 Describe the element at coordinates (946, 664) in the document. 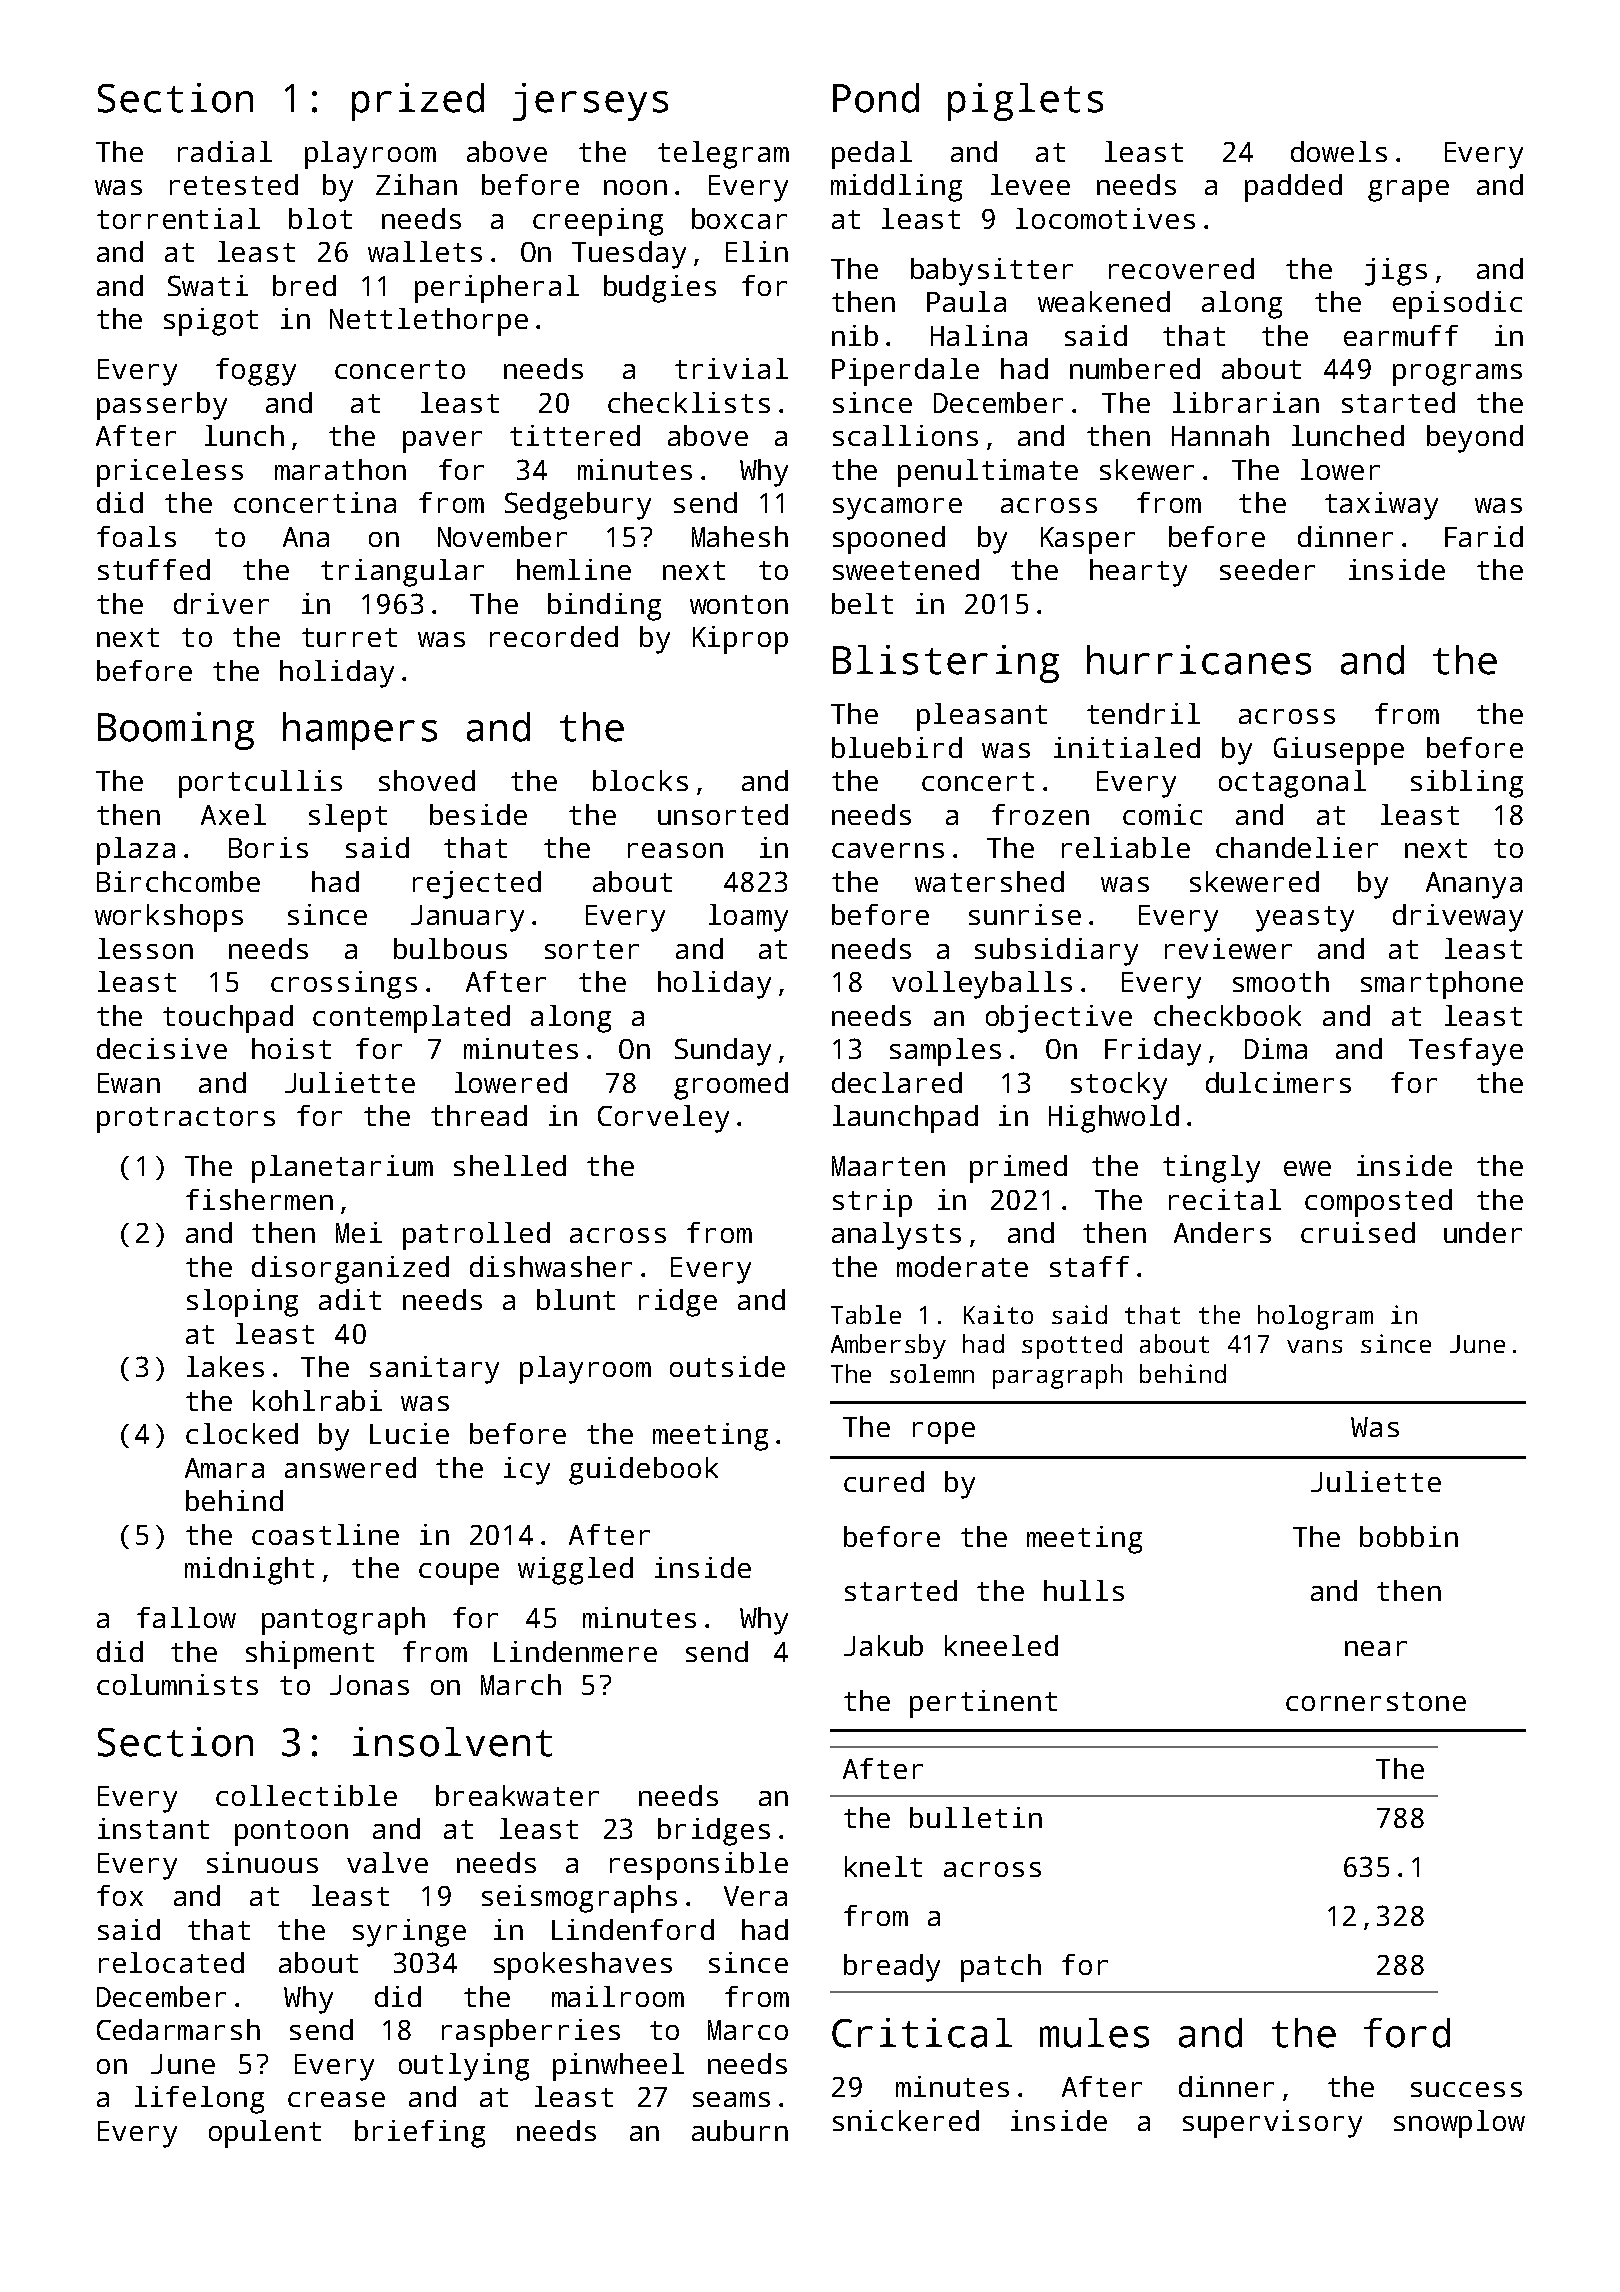

I see `Blistering` at that location.
